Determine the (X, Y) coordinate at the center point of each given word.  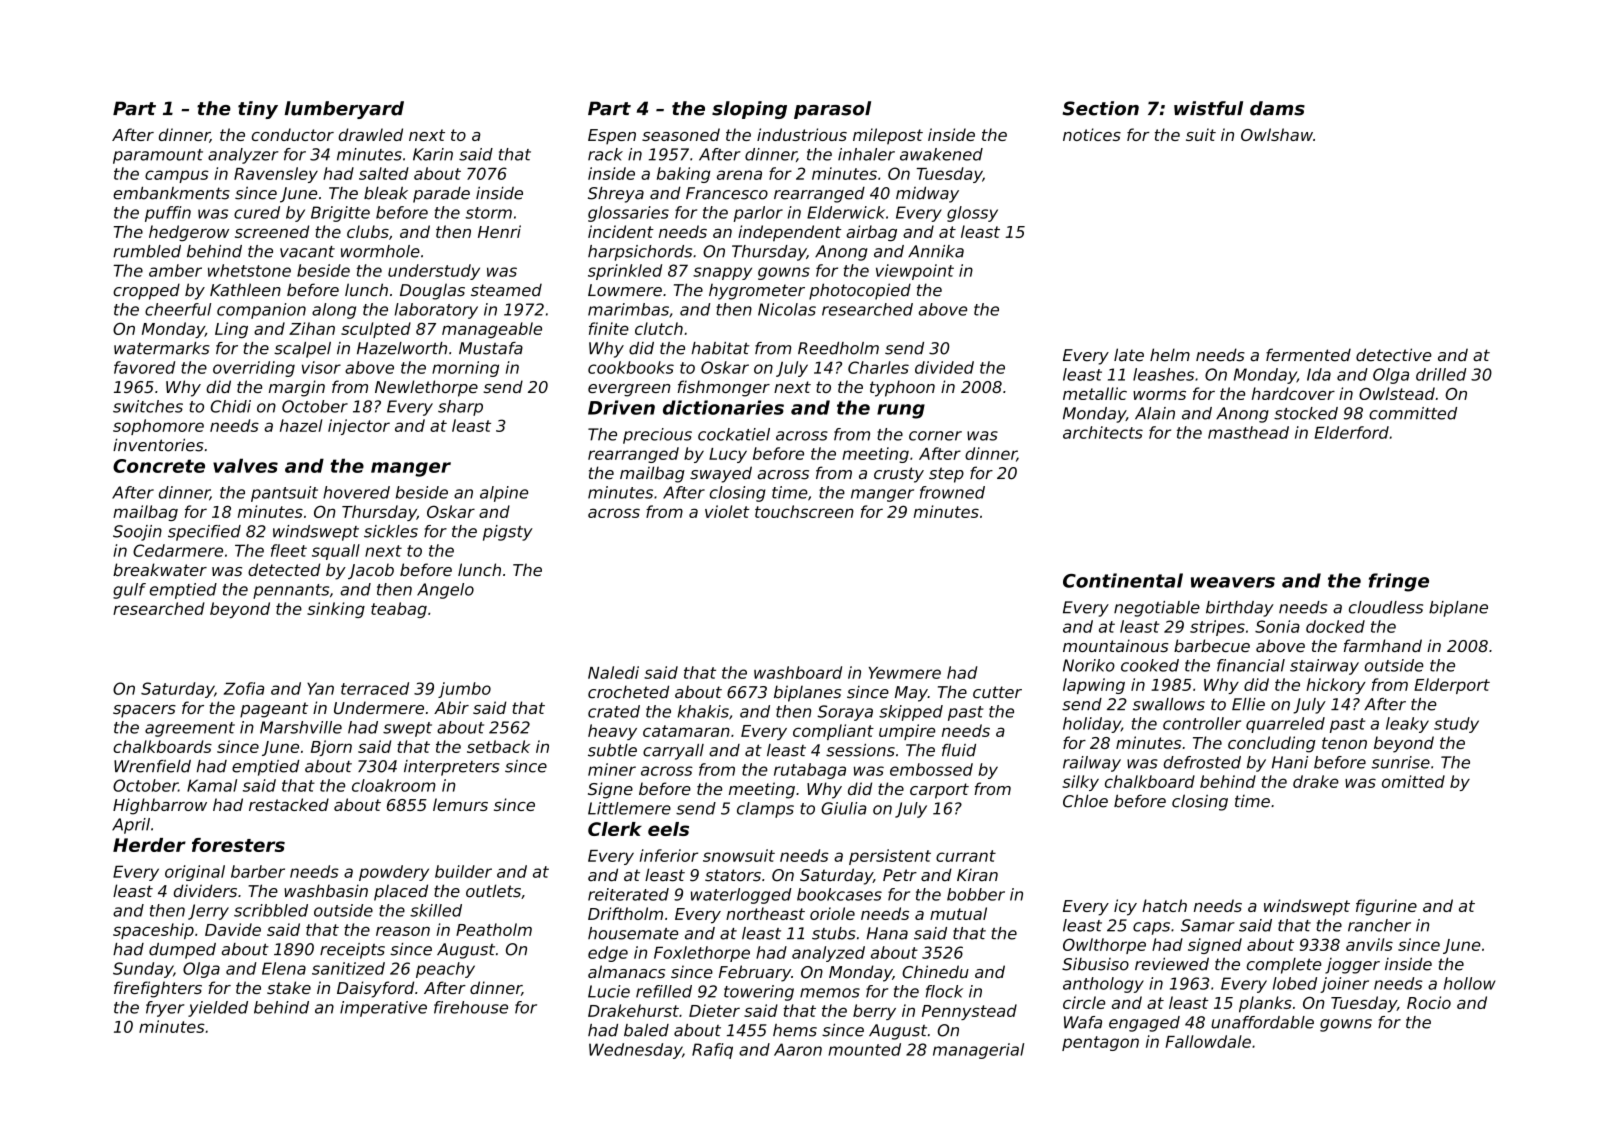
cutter (997, 692)
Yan (320, 688)
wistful (1208, 108)
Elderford (1352, 432)
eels (668, 829)
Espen (612, 137)
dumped (182, 951)
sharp (460, 408)
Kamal (212, 785)
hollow (1469, 983)
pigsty (508, 533)
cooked (1150, 665)
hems (795, 1030)
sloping (749, 110)
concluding (1271, 744)
